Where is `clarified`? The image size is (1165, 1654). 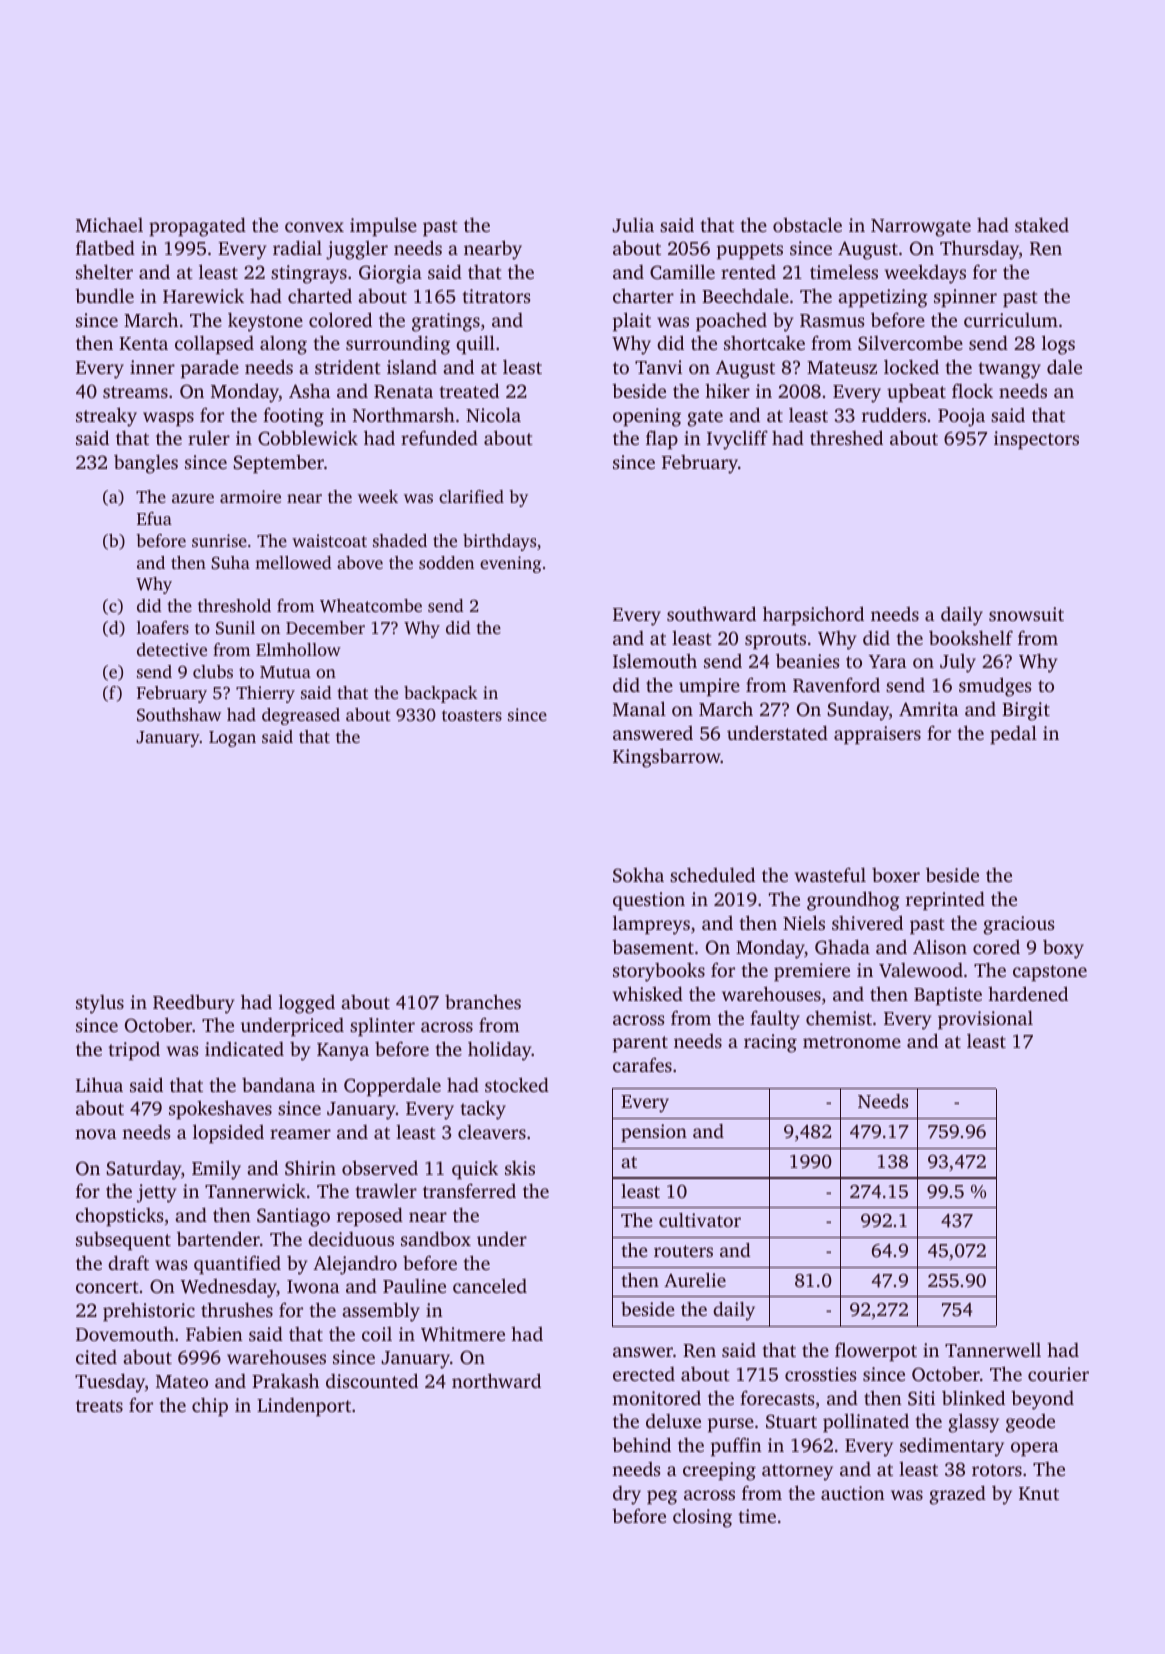 clarified is located at coordinates (471, 496).
